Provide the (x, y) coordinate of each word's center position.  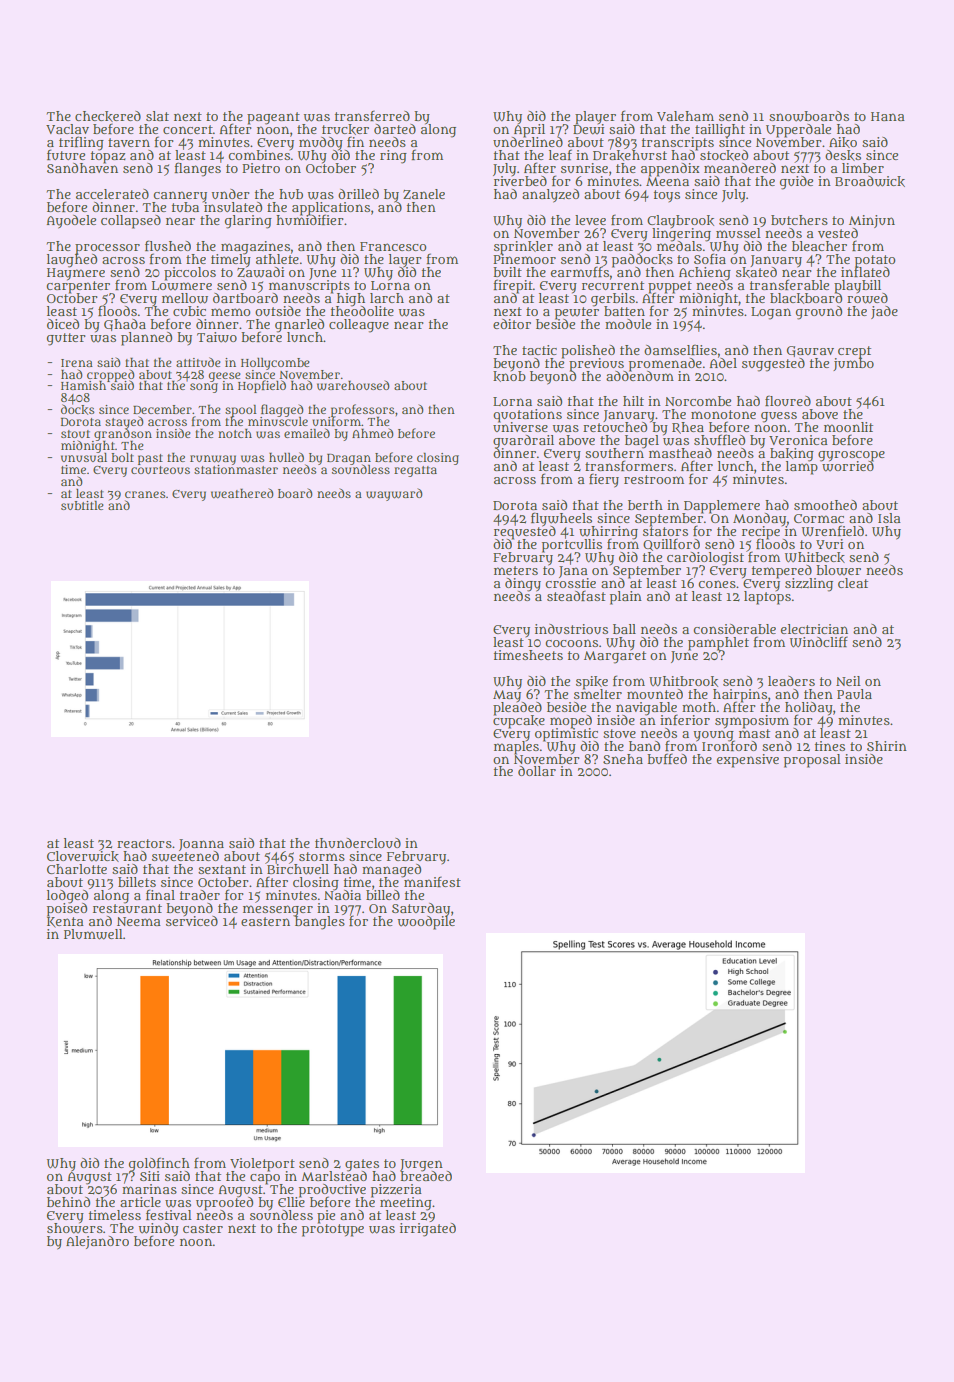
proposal (812, 761)
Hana (888, 116)
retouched (615, 427)
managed (391, 870)
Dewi (588, 129)
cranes (145, 494)
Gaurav (810, 351)
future (66, 154)
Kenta (65, 922)
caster (203, 1228)
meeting (406, 1203)
